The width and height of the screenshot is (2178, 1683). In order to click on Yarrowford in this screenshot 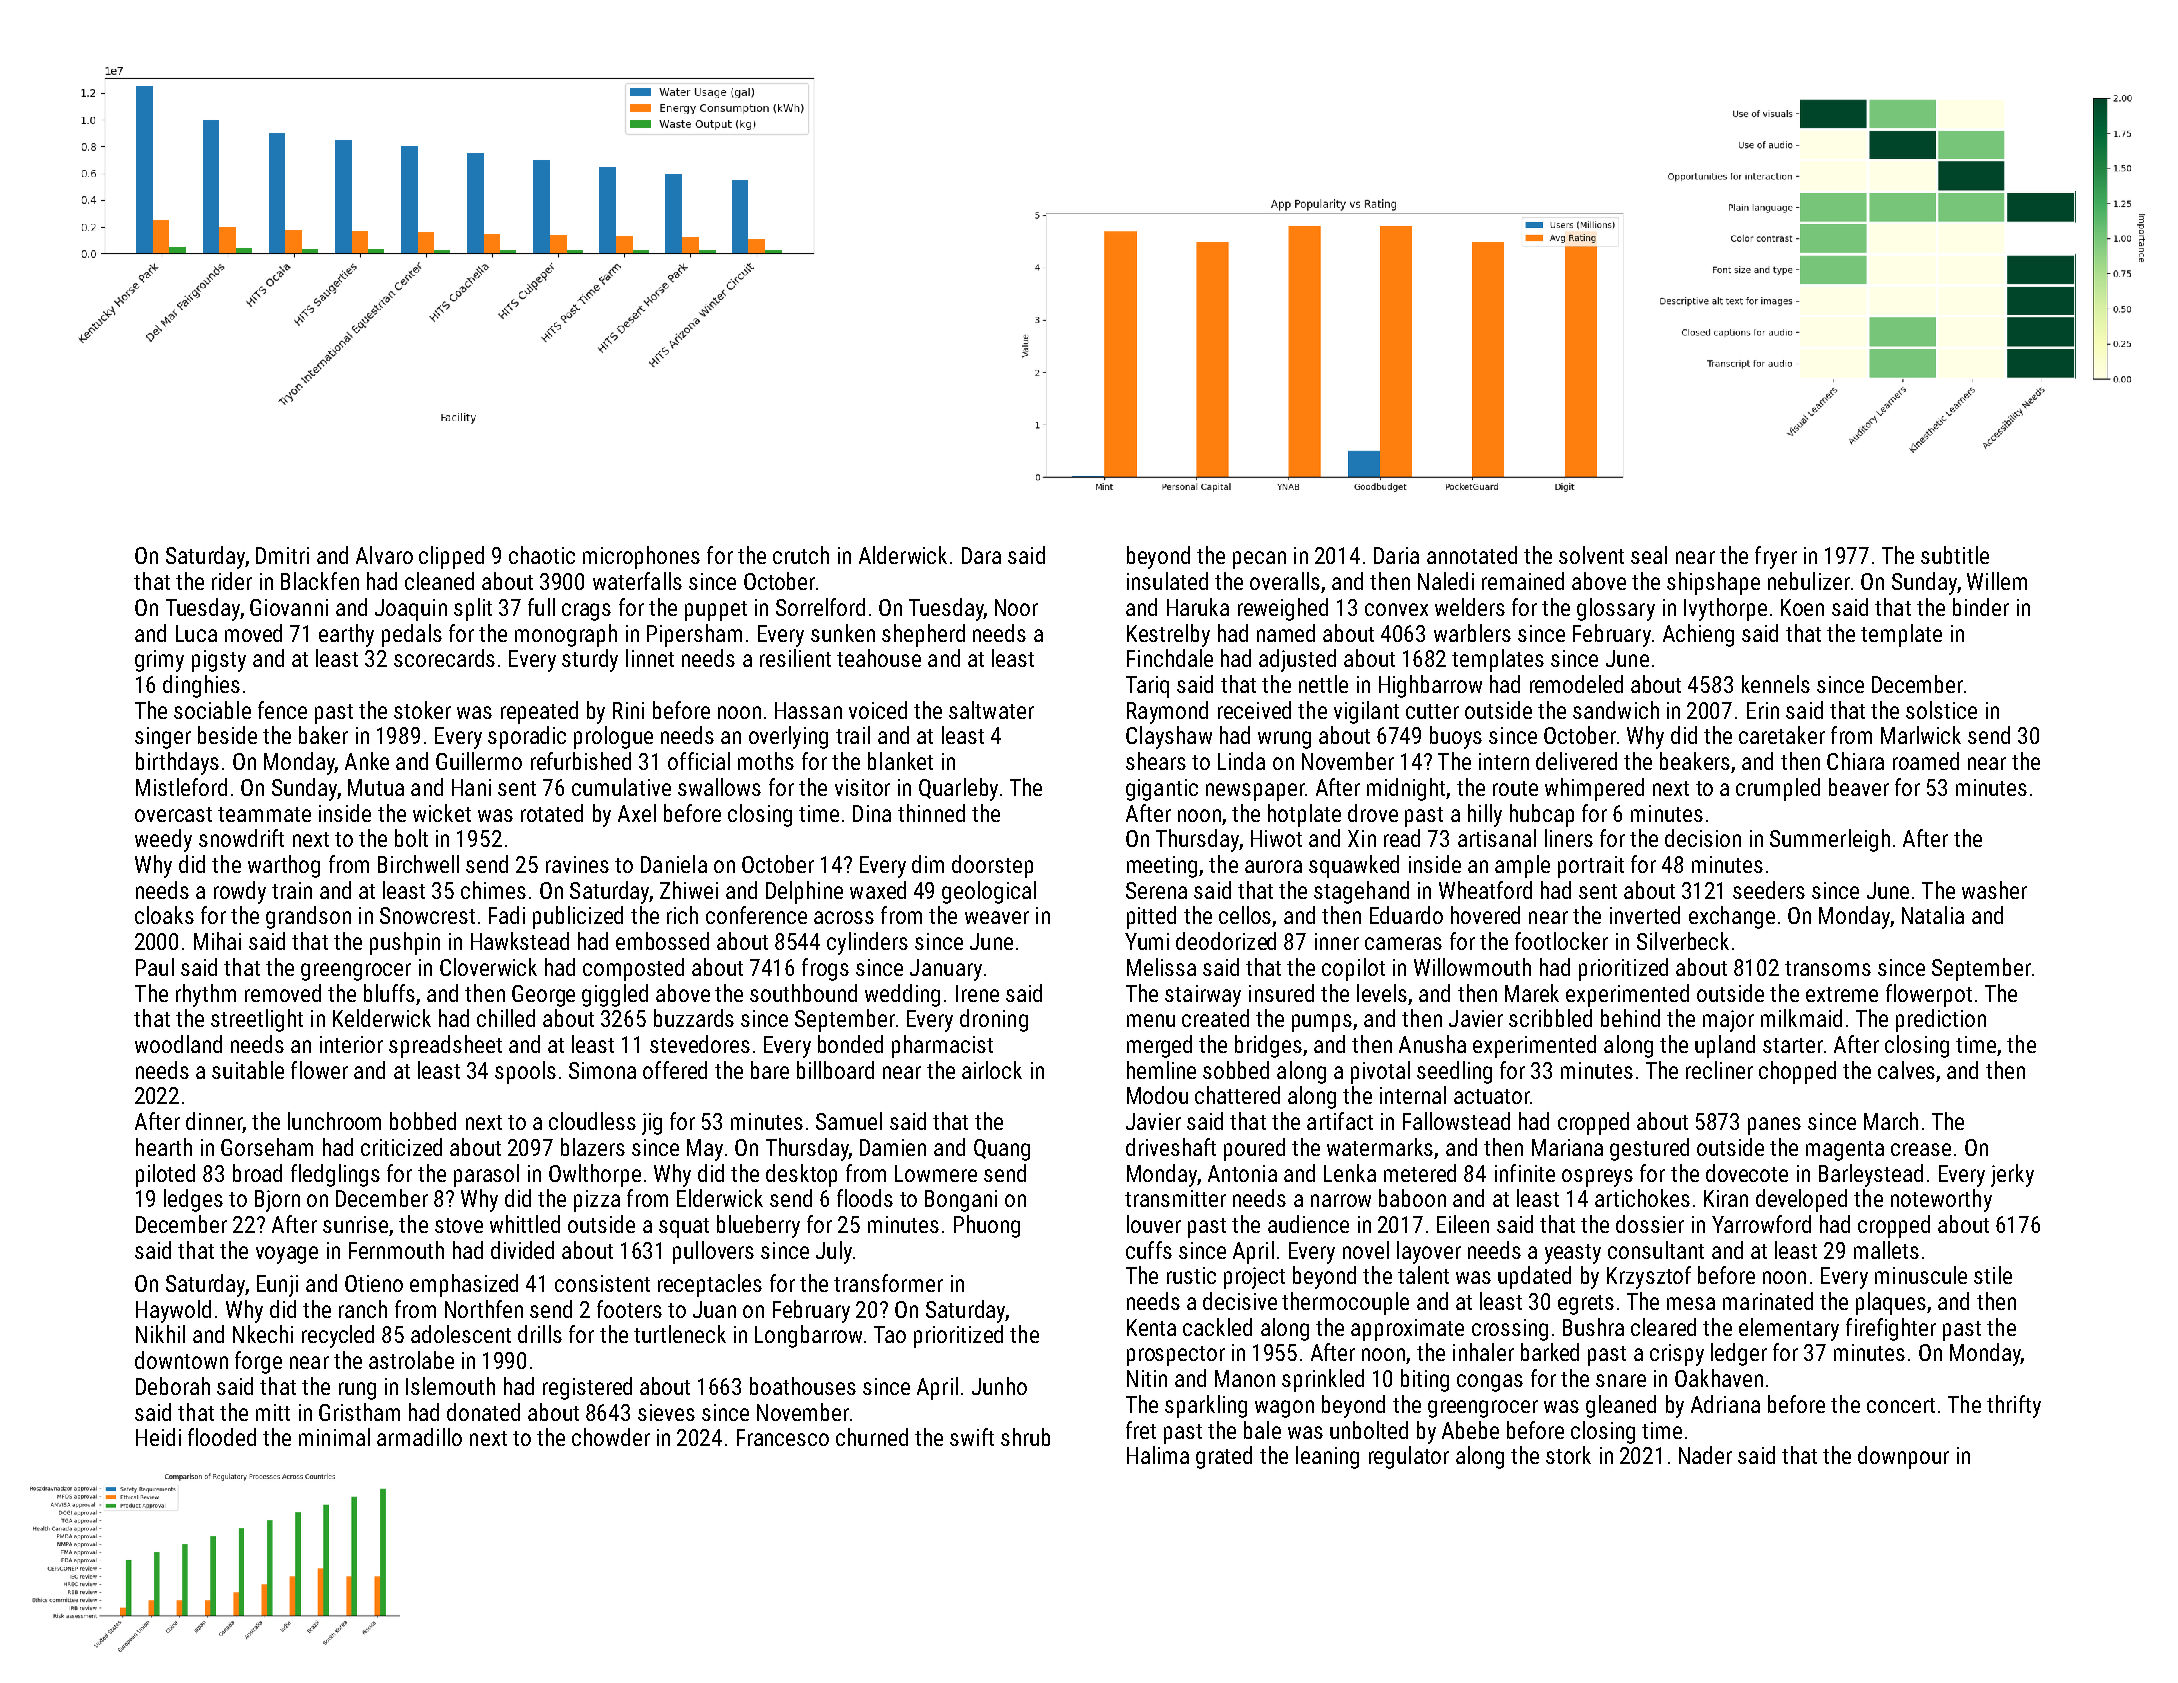, I will do `click(1761, 1224)`.
